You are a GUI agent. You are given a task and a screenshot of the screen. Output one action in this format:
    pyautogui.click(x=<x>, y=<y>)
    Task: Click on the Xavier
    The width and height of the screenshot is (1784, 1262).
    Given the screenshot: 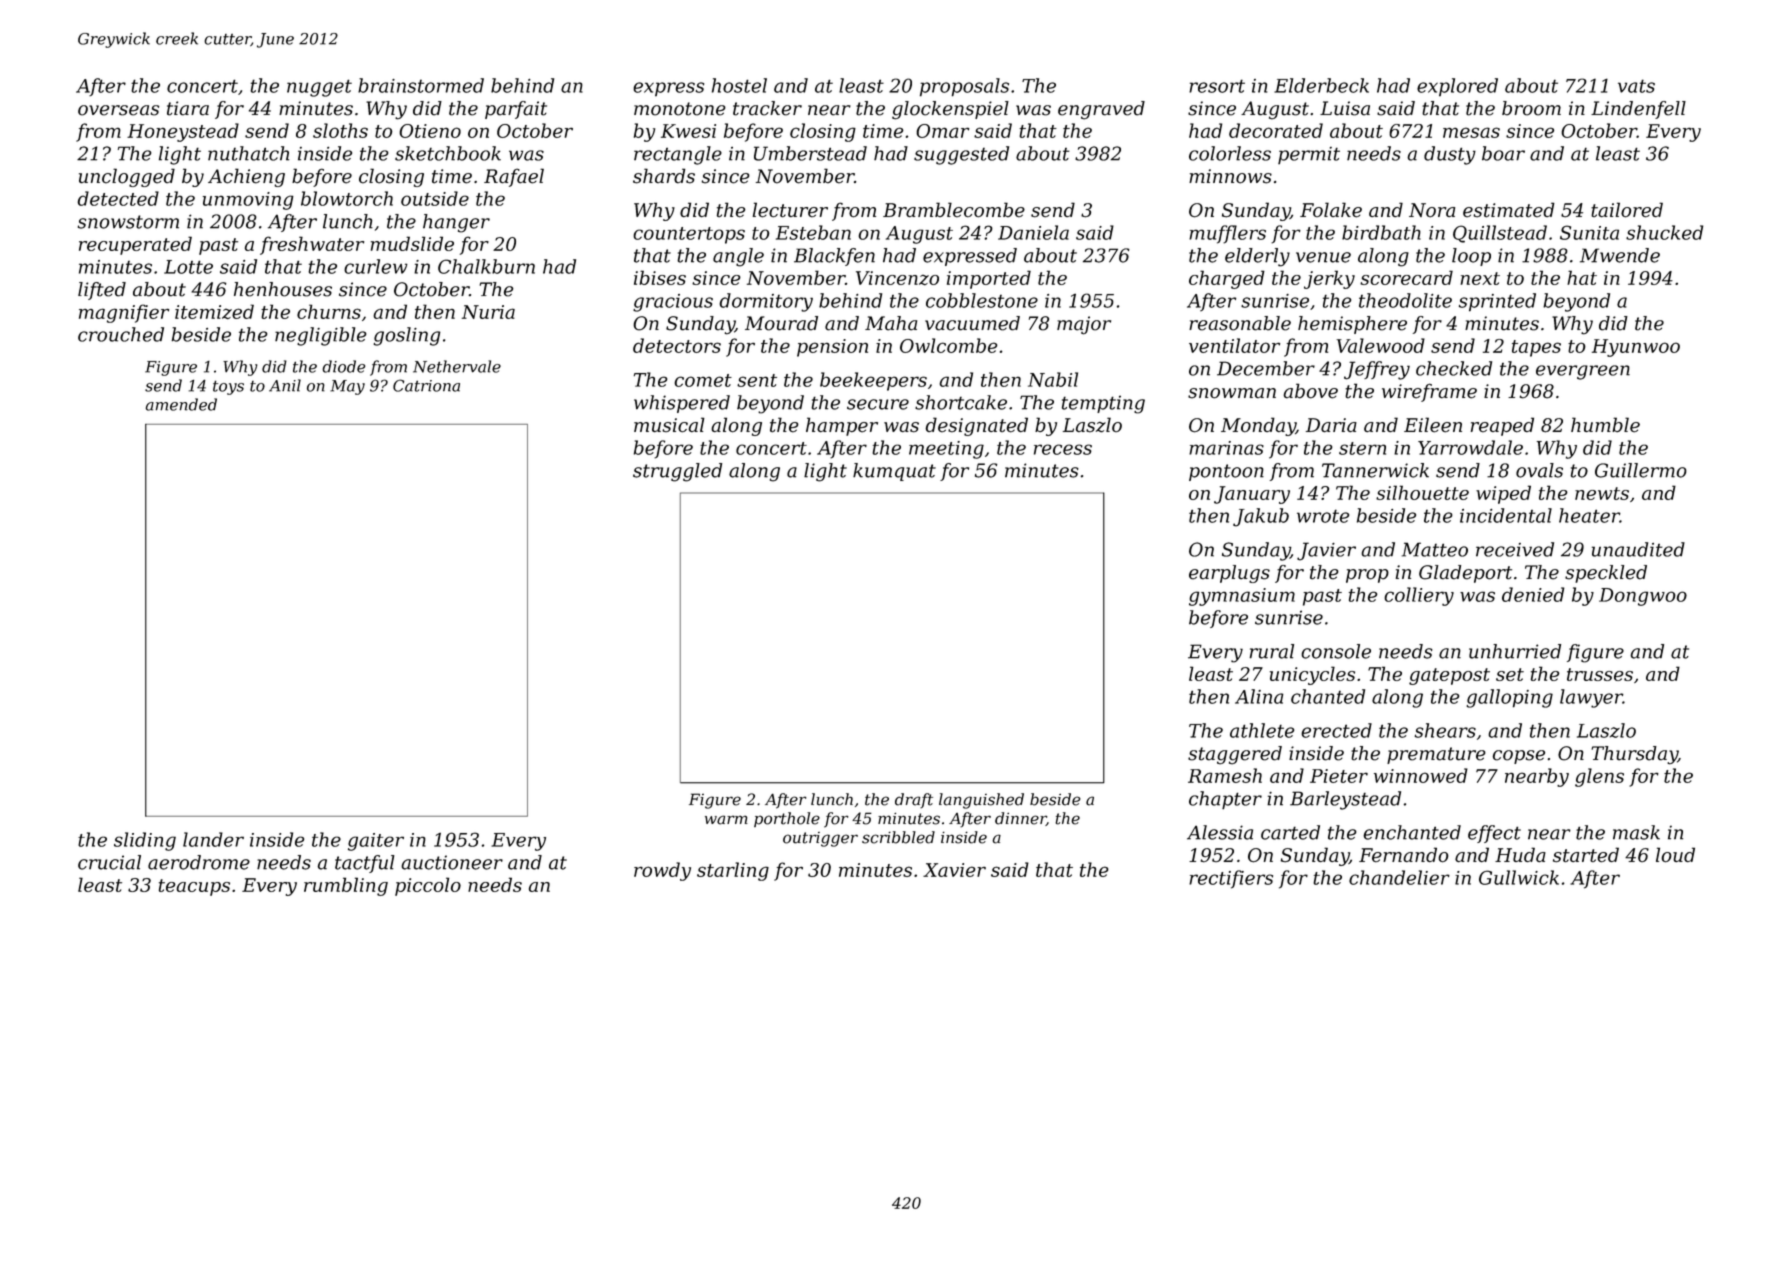 What is the action you would take?
    pyautogui.click(x=954, y=870)
